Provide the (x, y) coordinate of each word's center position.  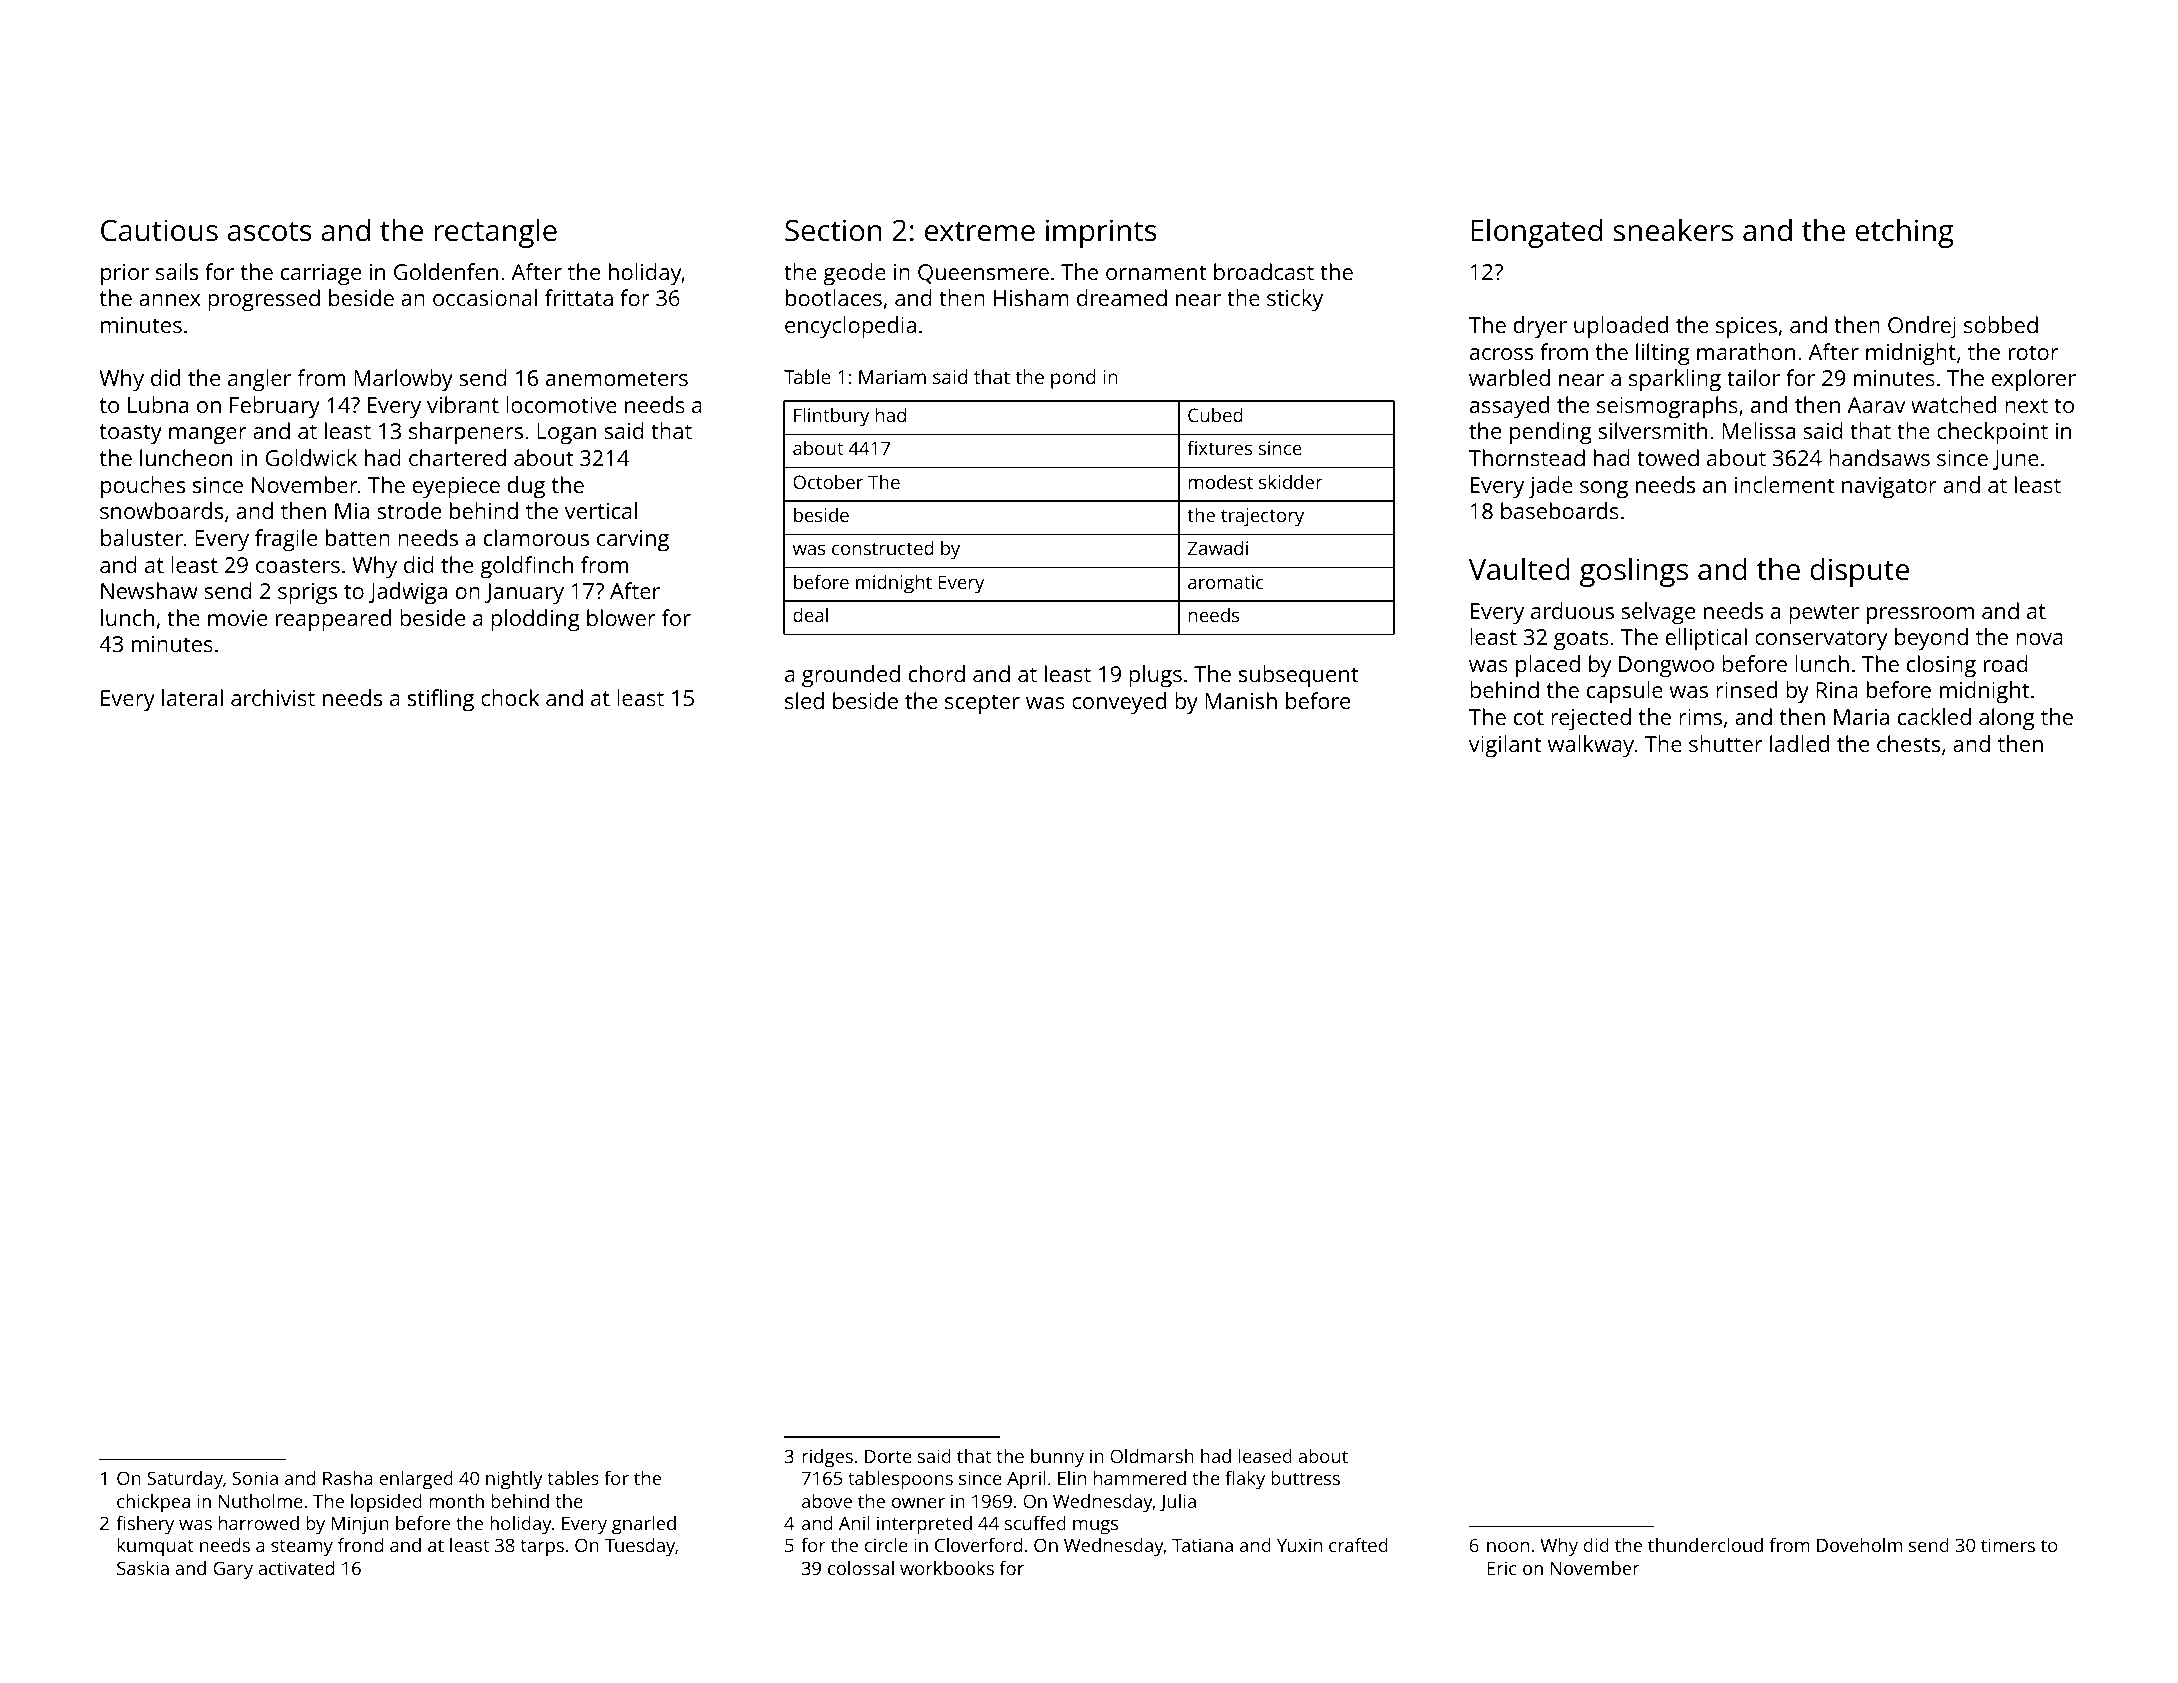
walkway (1591, 746)
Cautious (159, 230)
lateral (192, 697)
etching (1904, 233)
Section (833, 230)
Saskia (143, 1568)
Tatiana (1202, 1545)
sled (804, 700)
